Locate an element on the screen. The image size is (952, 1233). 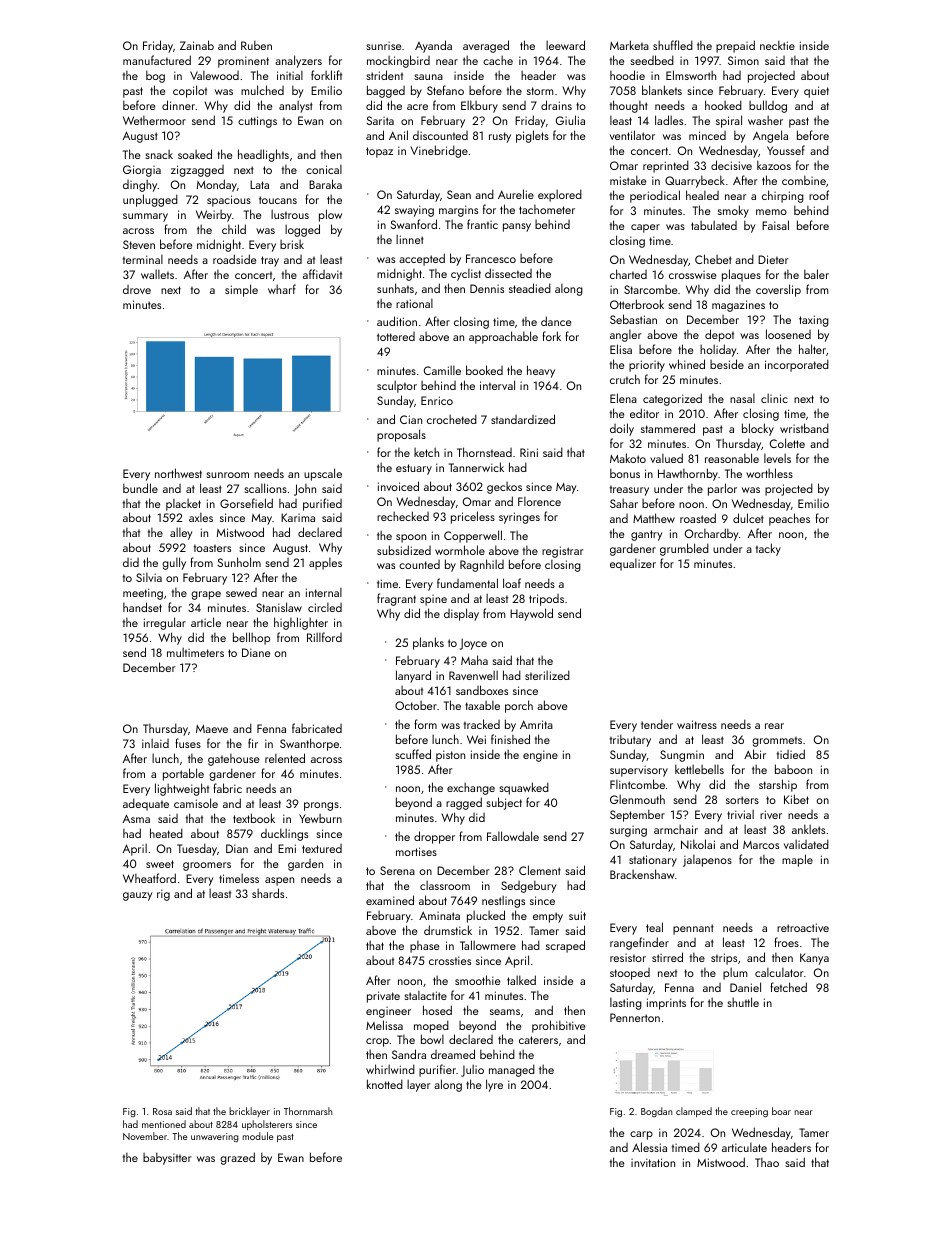
Enrico is located at coordinates (437, 400).
